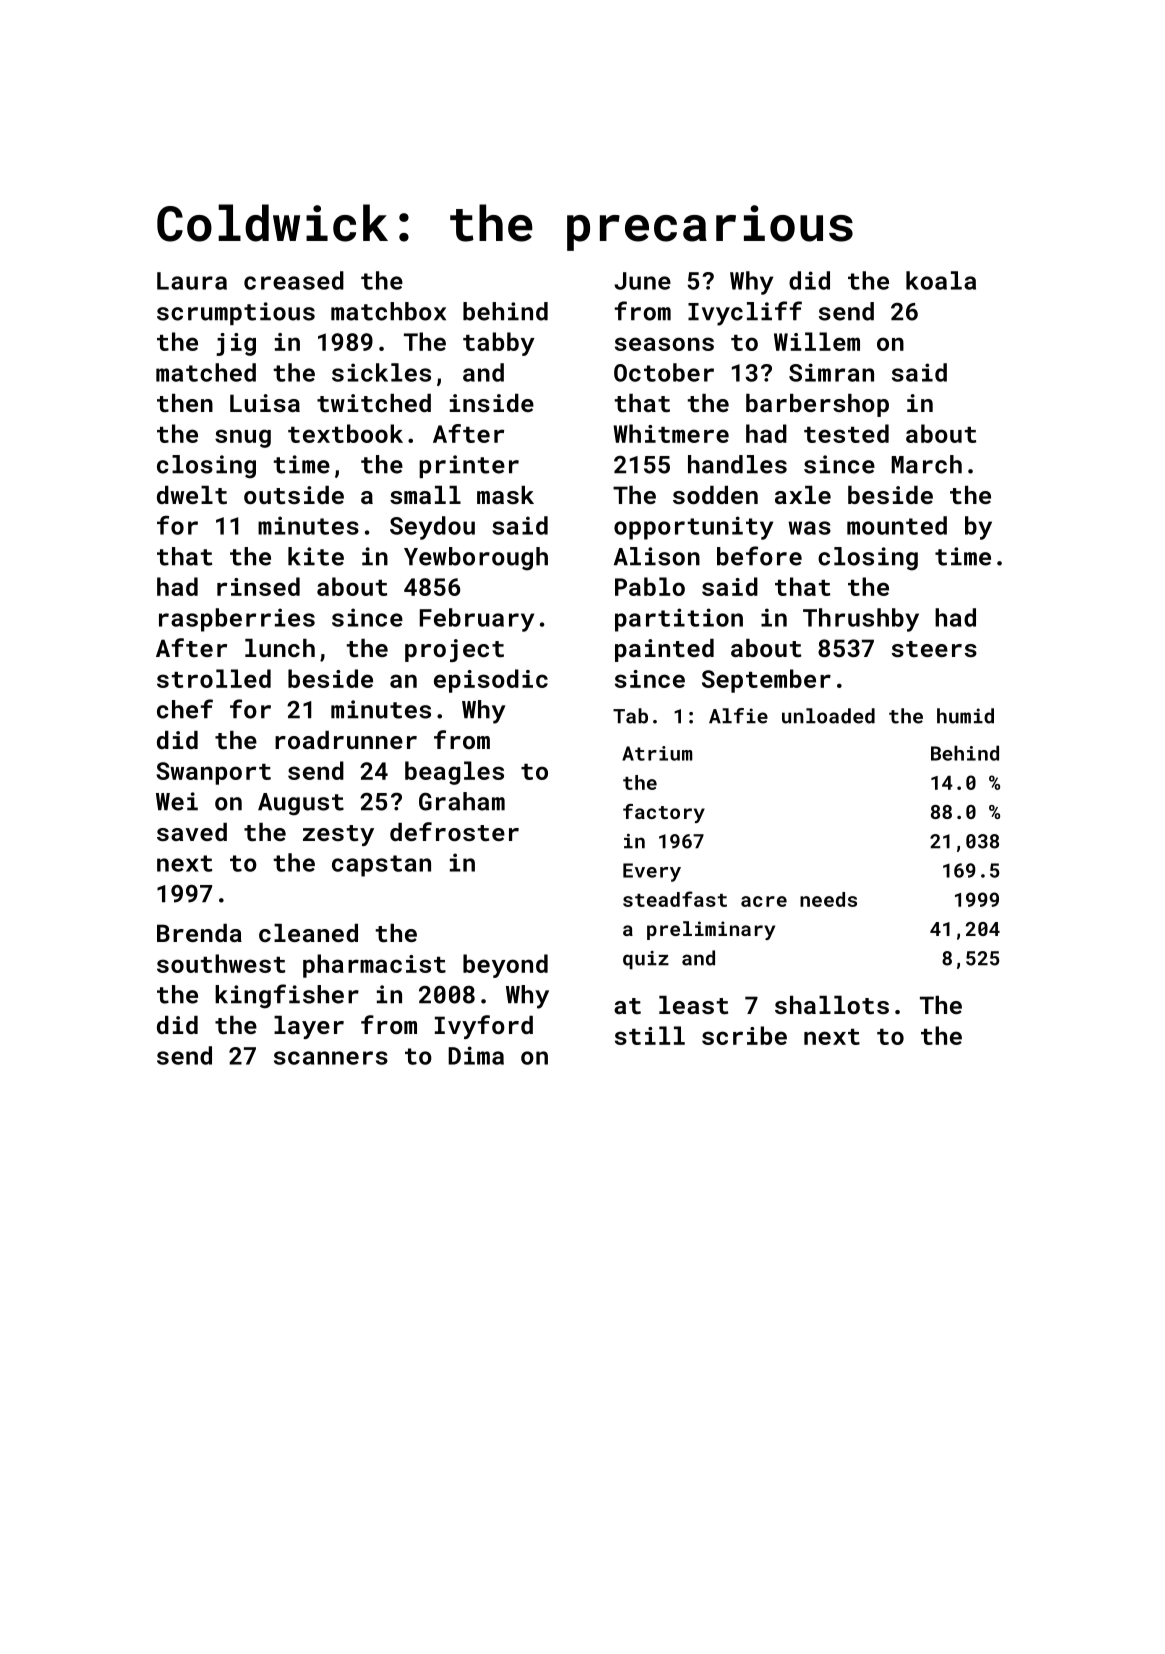 This document has width=1165, height=1654. Describe the element at coordinates (664, 813) in the document. I see `factory` at that location.
